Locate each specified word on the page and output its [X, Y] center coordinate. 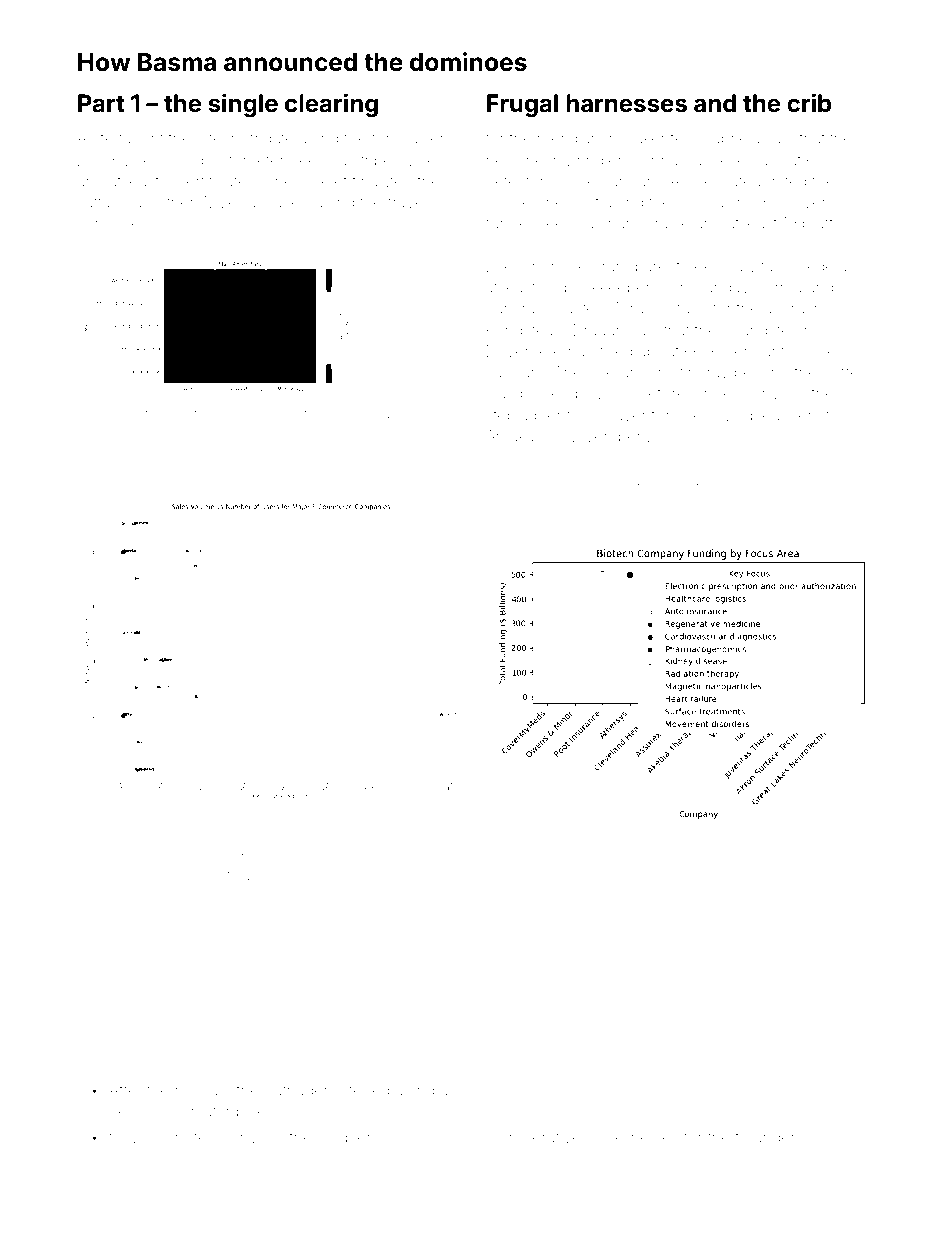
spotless [152, 875]
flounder [765, 1136]
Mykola [230, 204]
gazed [421, 859]
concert [285, 858]
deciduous [147, 1111]
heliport [573, 203]
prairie [667, 224]
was [500, 394]
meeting [192, 416]
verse [93, 432]
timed [718, 482]
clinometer [368, 858]
